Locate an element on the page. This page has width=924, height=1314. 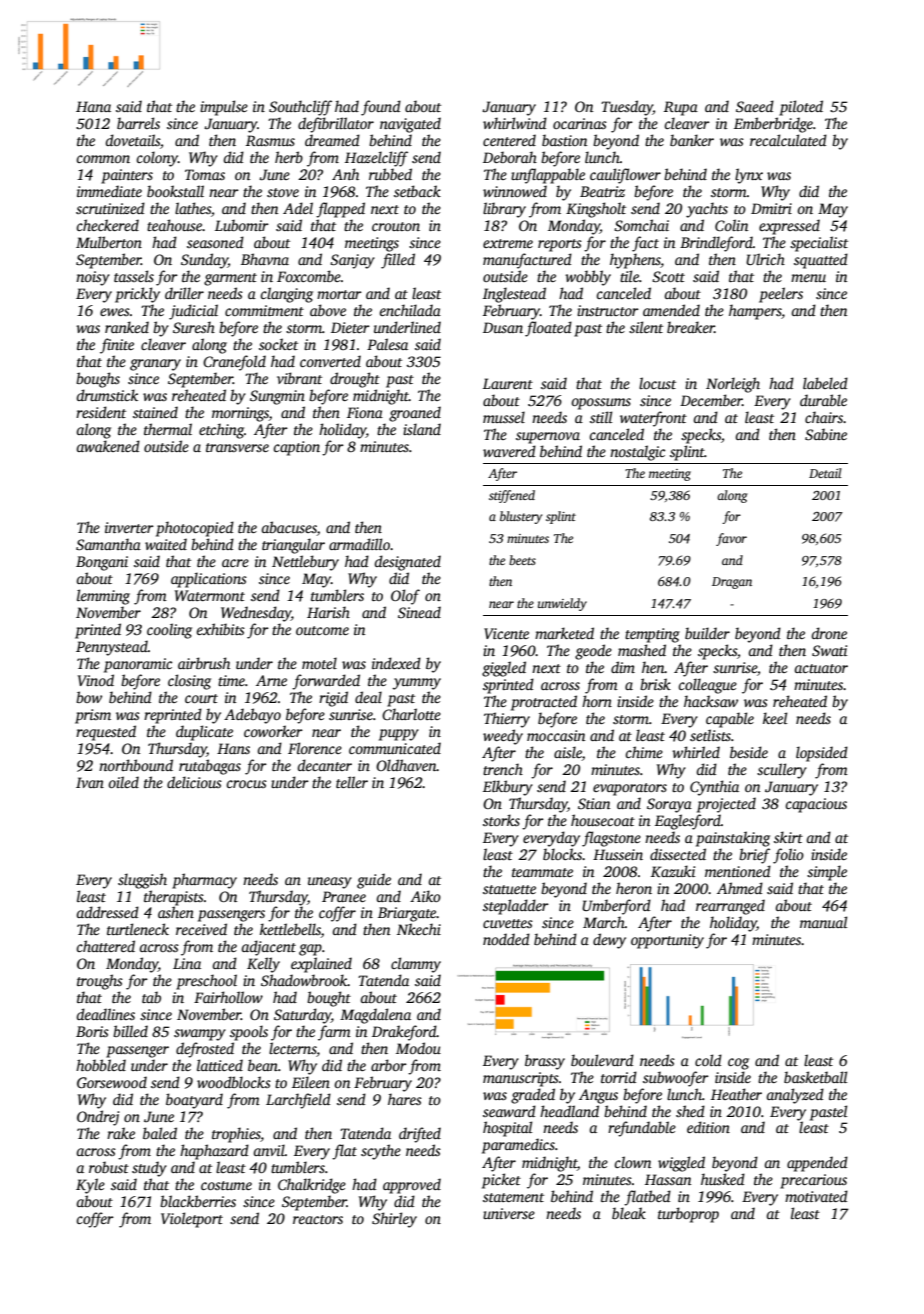
whirlwind is located at coordinates (515, 123).
